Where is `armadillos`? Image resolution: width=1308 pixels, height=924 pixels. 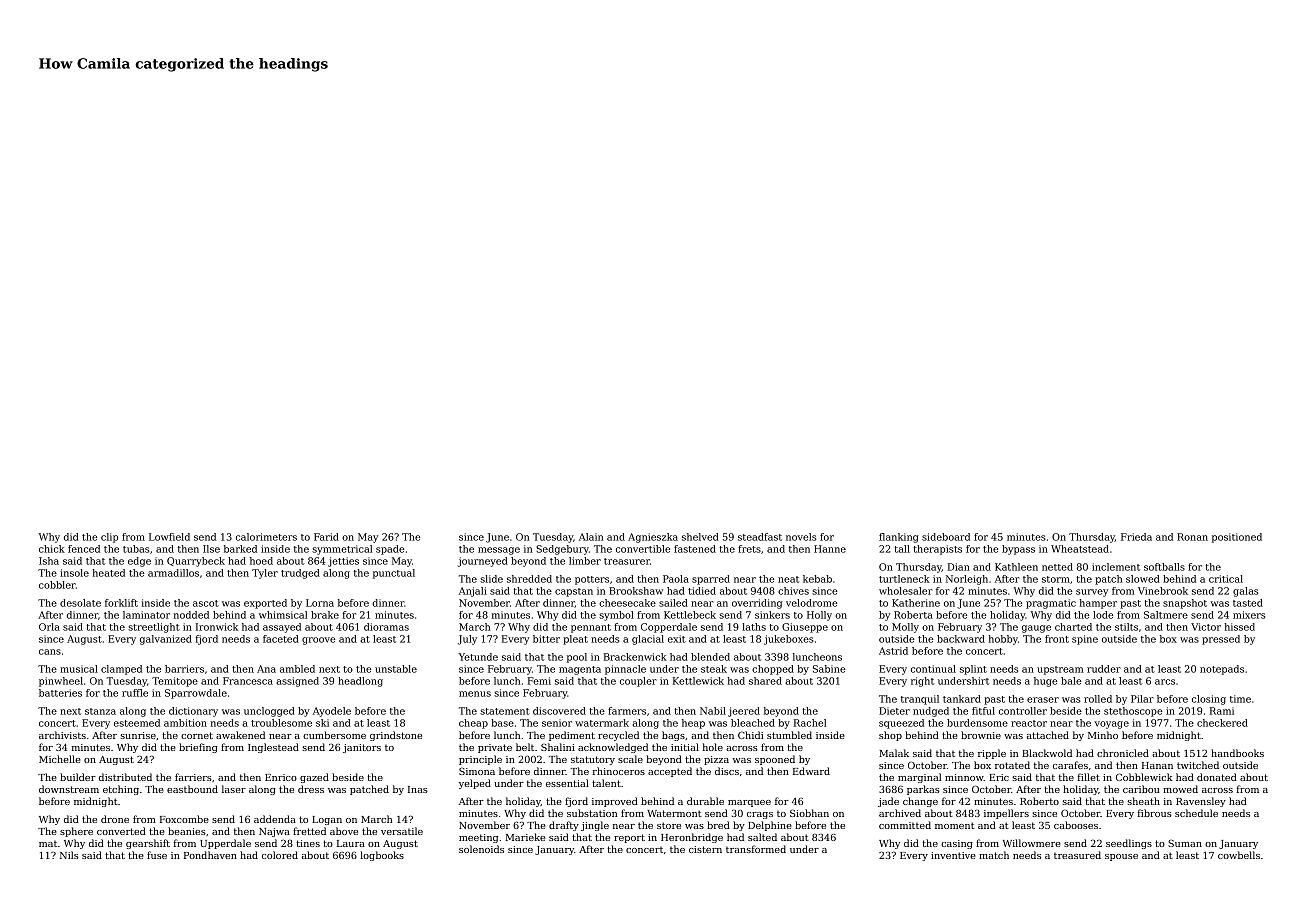
armadillos is located at coordinates (173, 573).
